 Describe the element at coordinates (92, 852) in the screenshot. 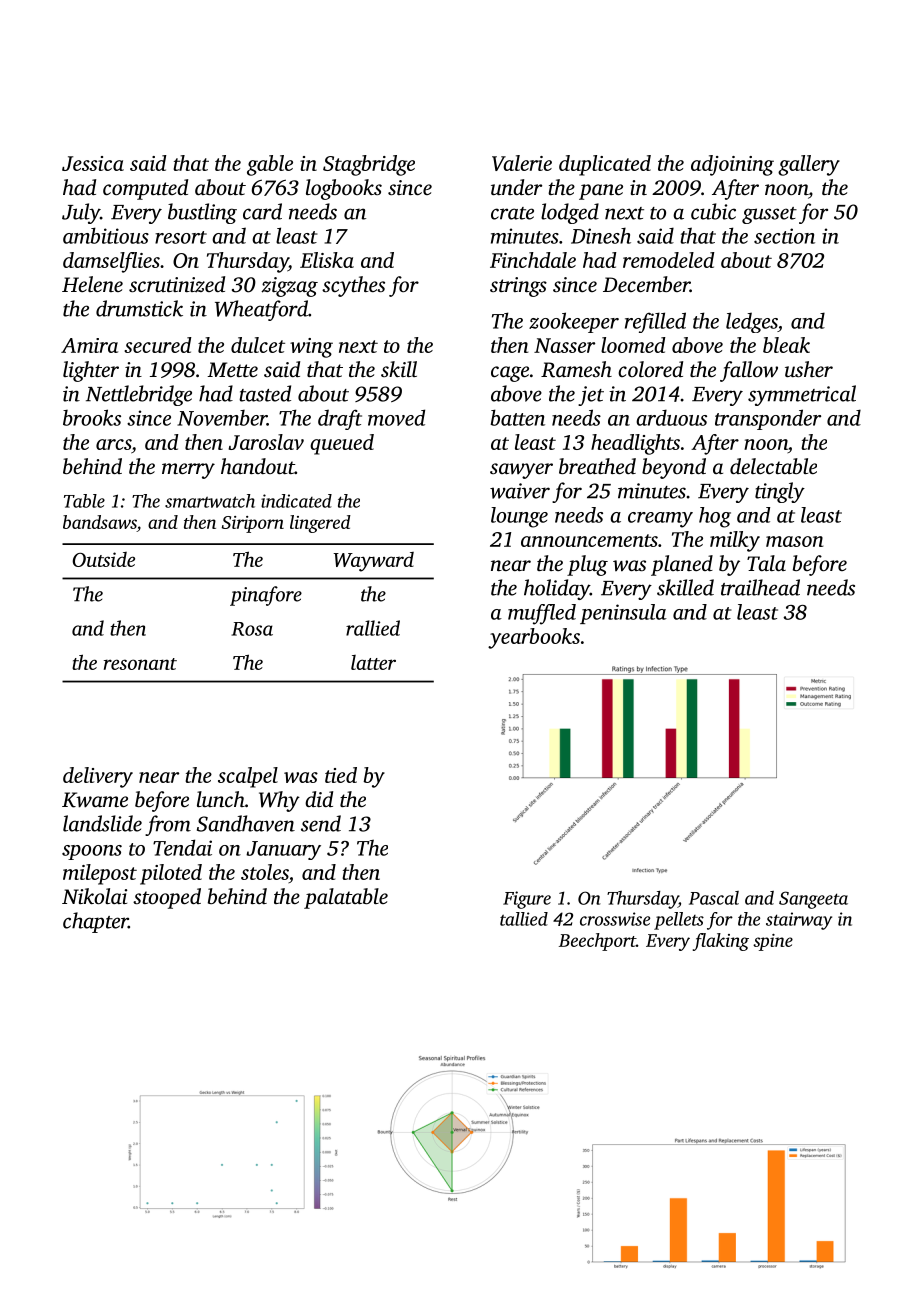

I see `spoons` at that location.
